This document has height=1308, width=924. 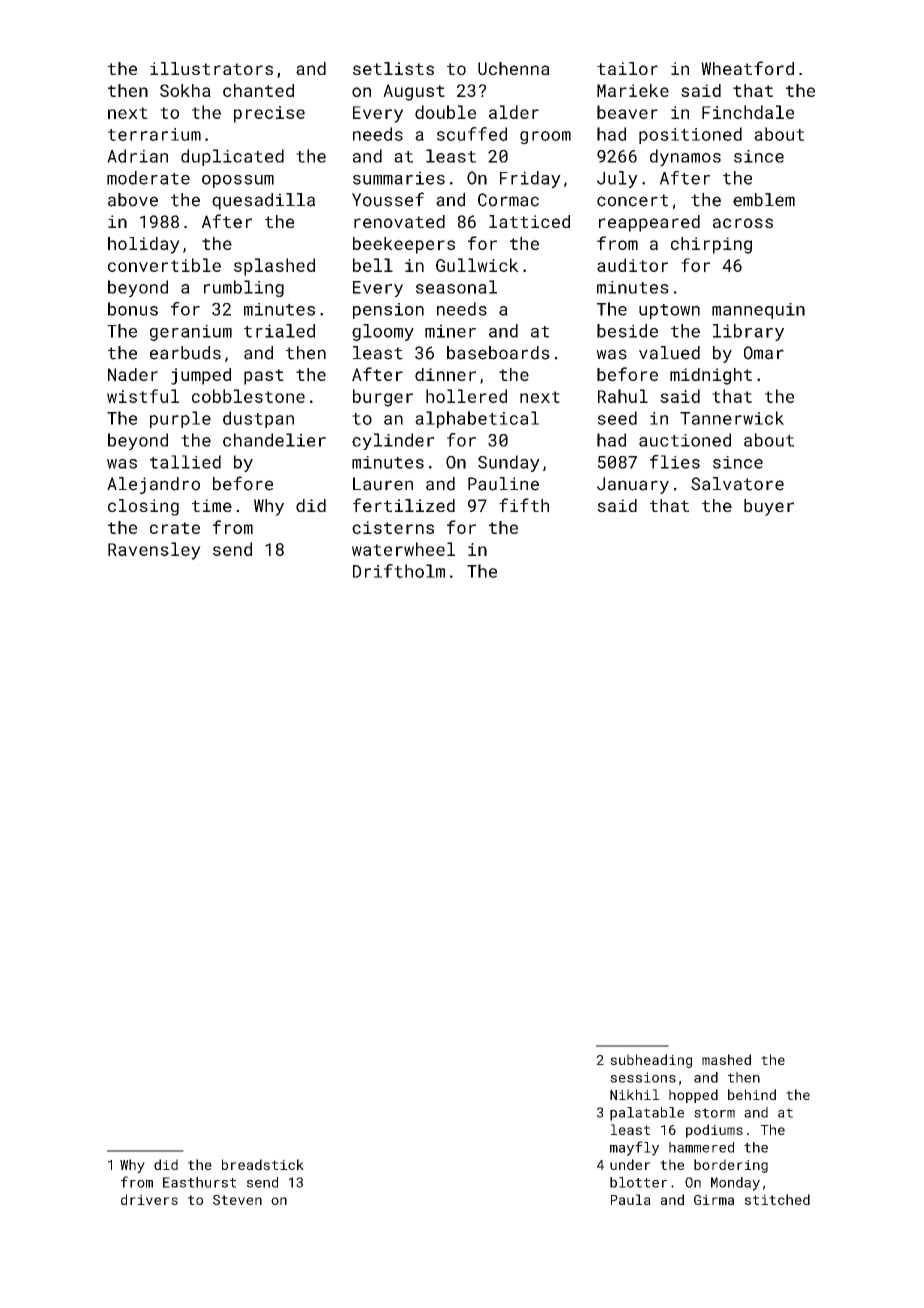 What do you see at coordinates (711, 376) in the document?
I see `midnight` at bounding box center [711, 376].
